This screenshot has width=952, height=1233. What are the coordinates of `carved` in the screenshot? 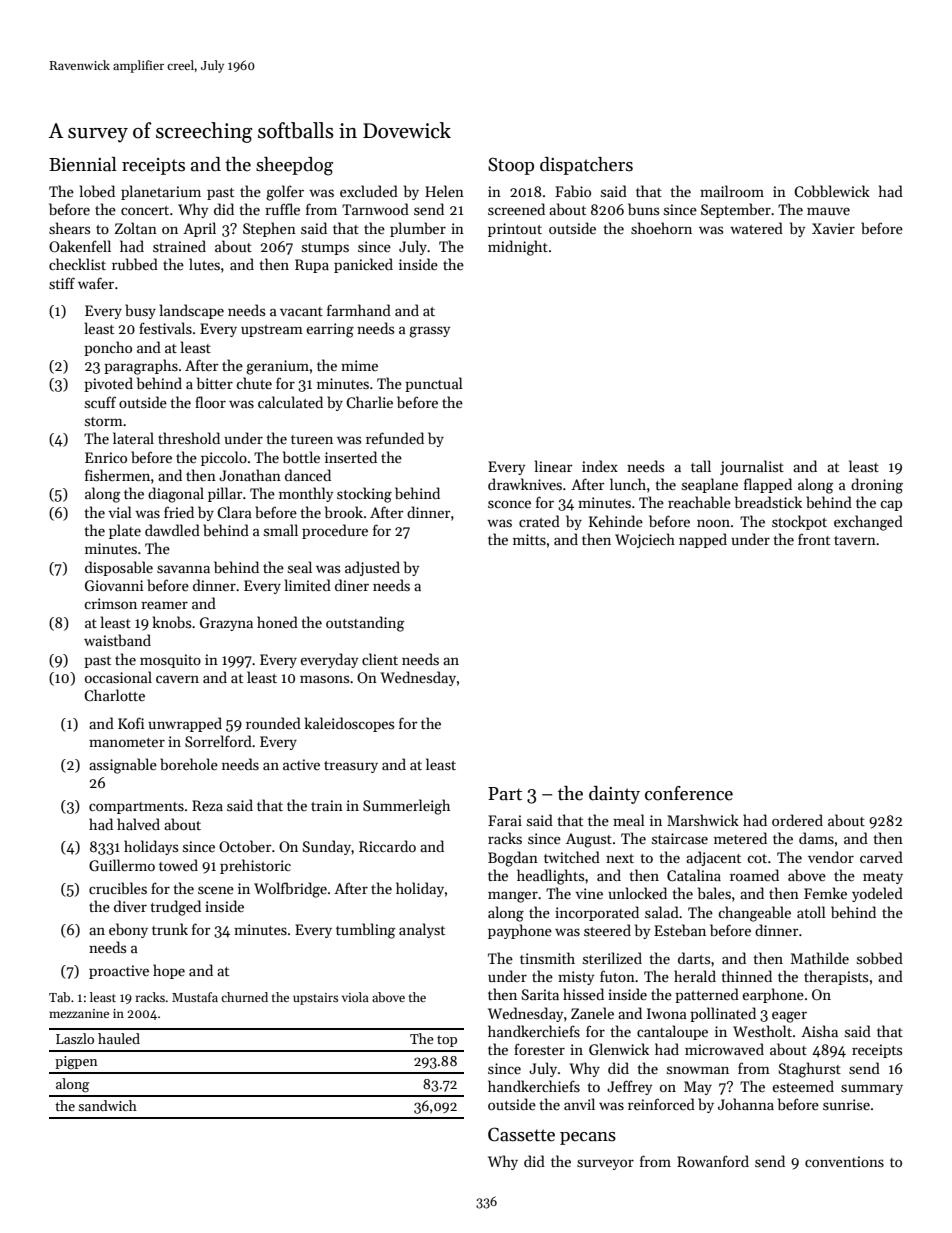 It's located at (881, 857).
